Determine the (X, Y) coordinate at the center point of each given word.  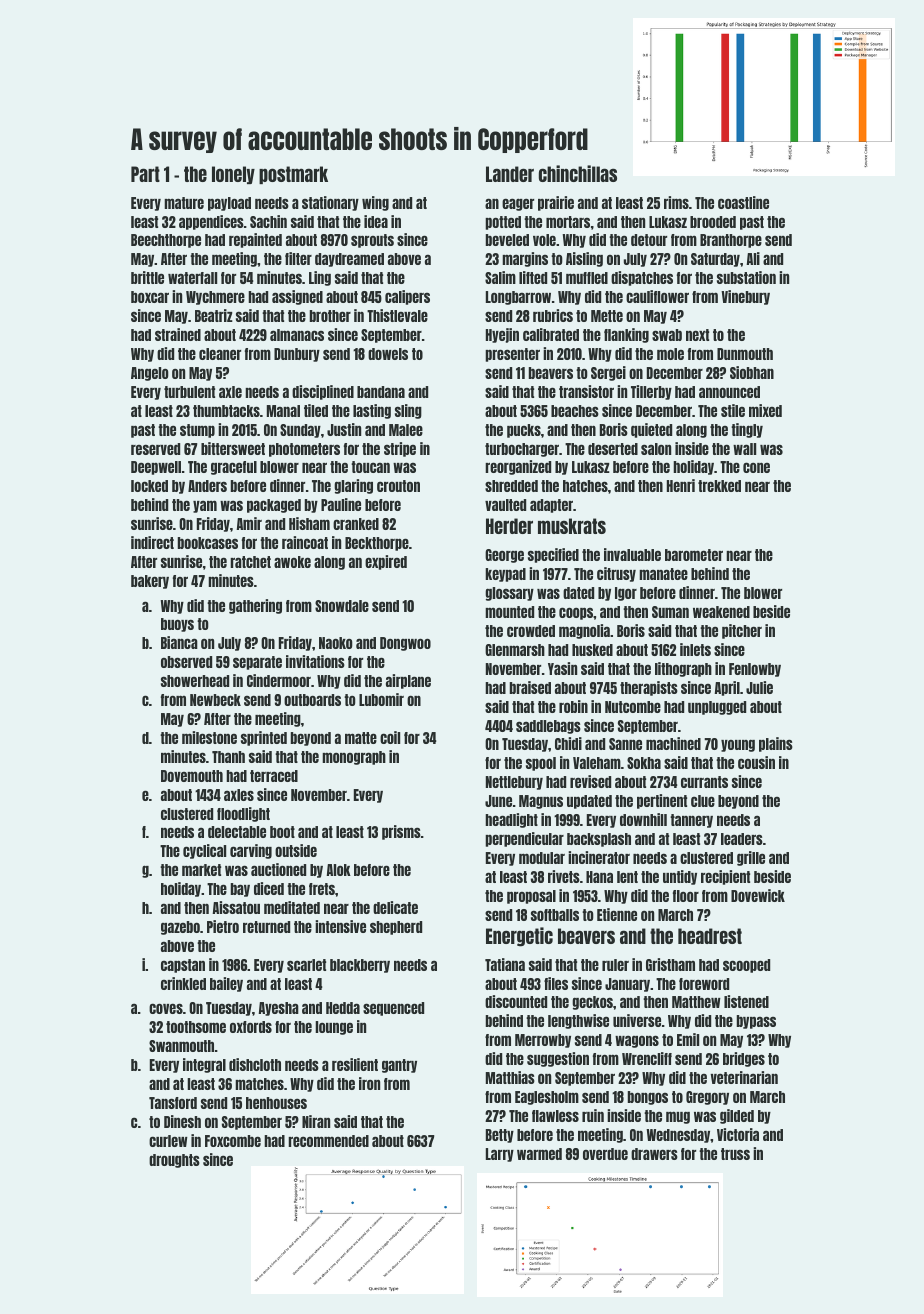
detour (649, 240)
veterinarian (744, 1077)
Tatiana (505, 964)
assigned (297, 297)
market (201, 870)
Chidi (568, 743)
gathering (255, 606)
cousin (756, 762)
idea (376, 221)
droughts (174, 1161)
